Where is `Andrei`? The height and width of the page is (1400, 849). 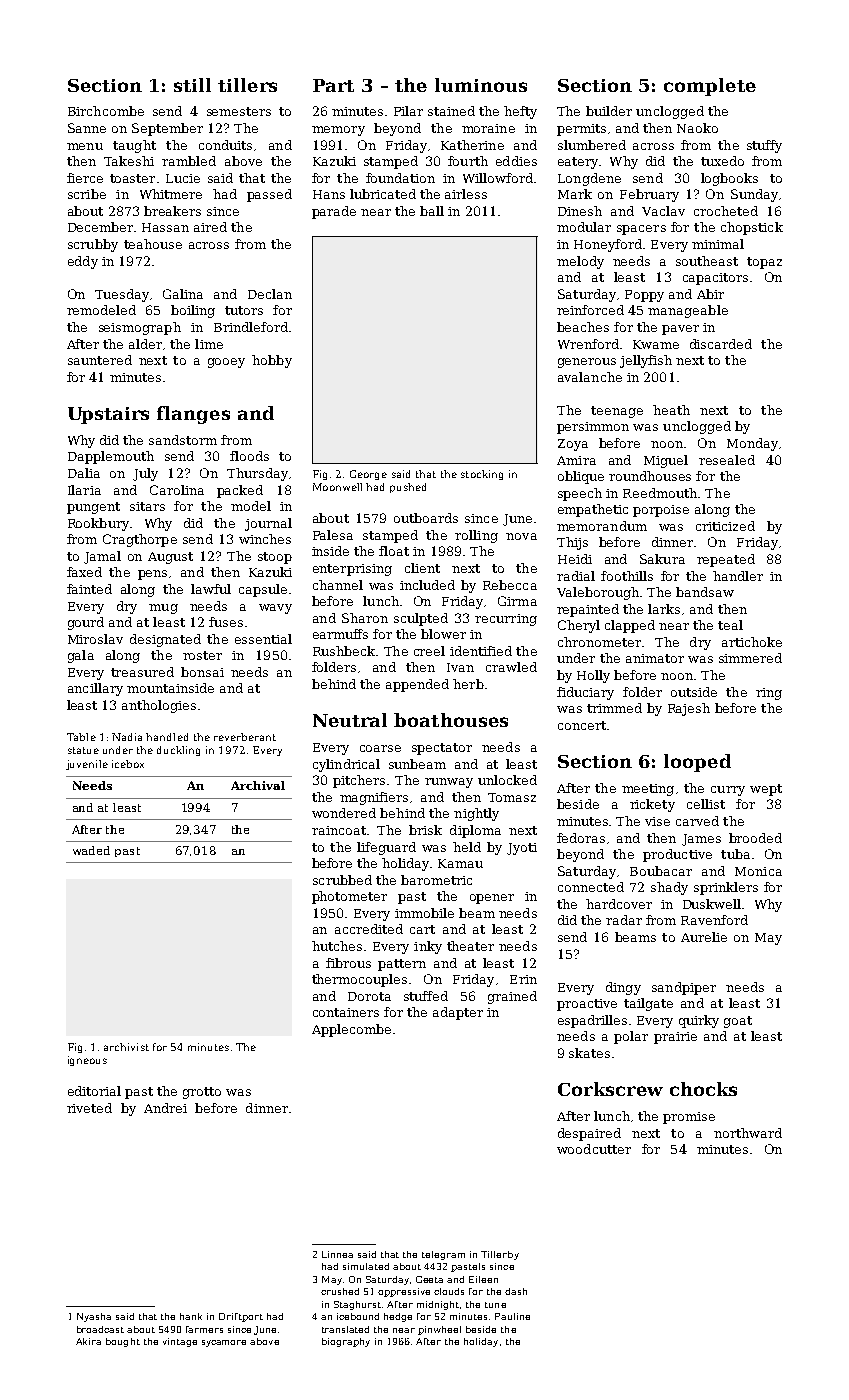
Andrei is located at coordinates (165, 1108).
